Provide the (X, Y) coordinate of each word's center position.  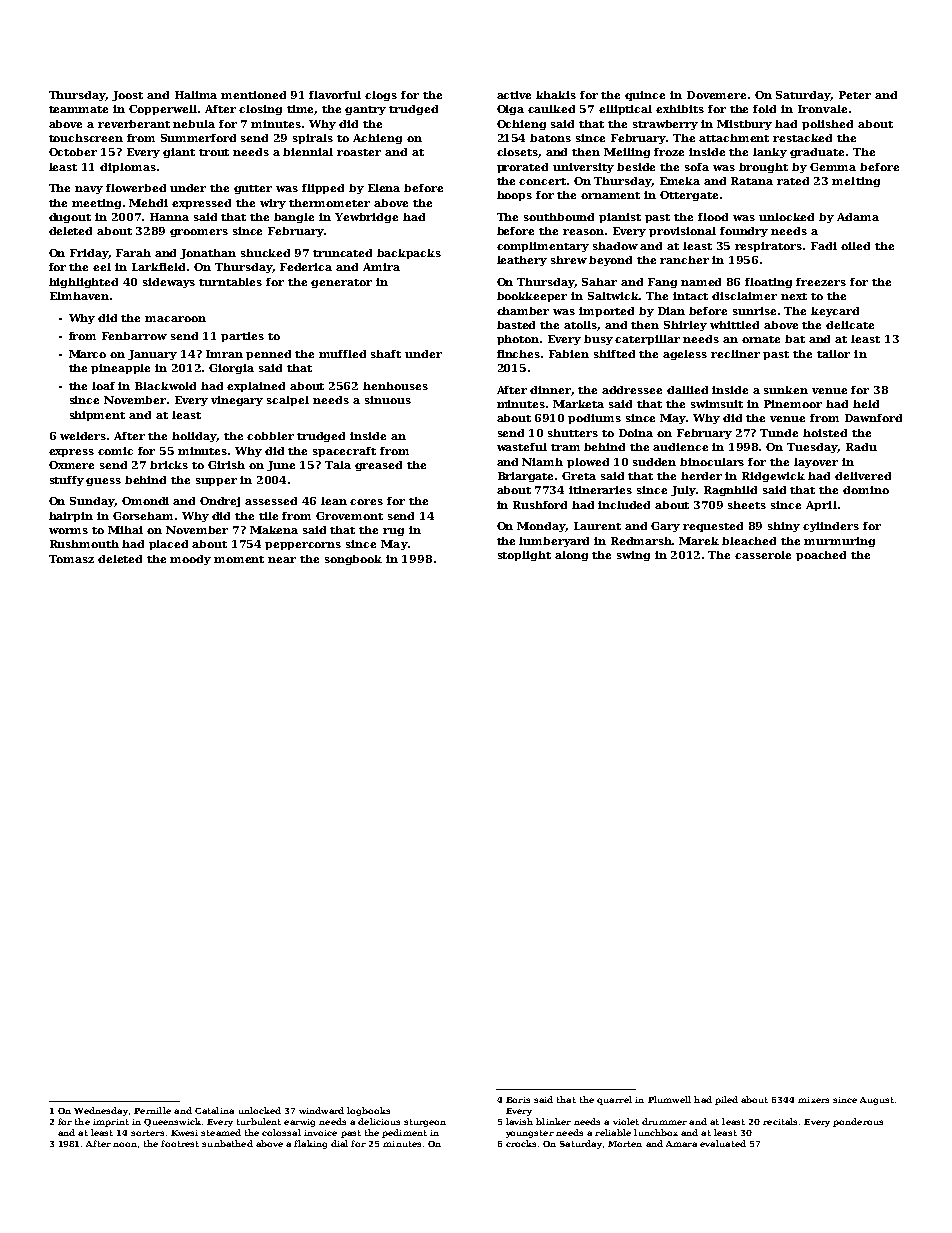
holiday (194, 437)
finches (518, 354)
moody (190, 560)
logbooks (368, 1111)
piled (726, 1100)
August (877, 1101)
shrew (569, 260)
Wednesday (101, 1111)
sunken (786, 390)
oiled (855, 246)
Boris (518, 1100)
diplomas (128, 168)
